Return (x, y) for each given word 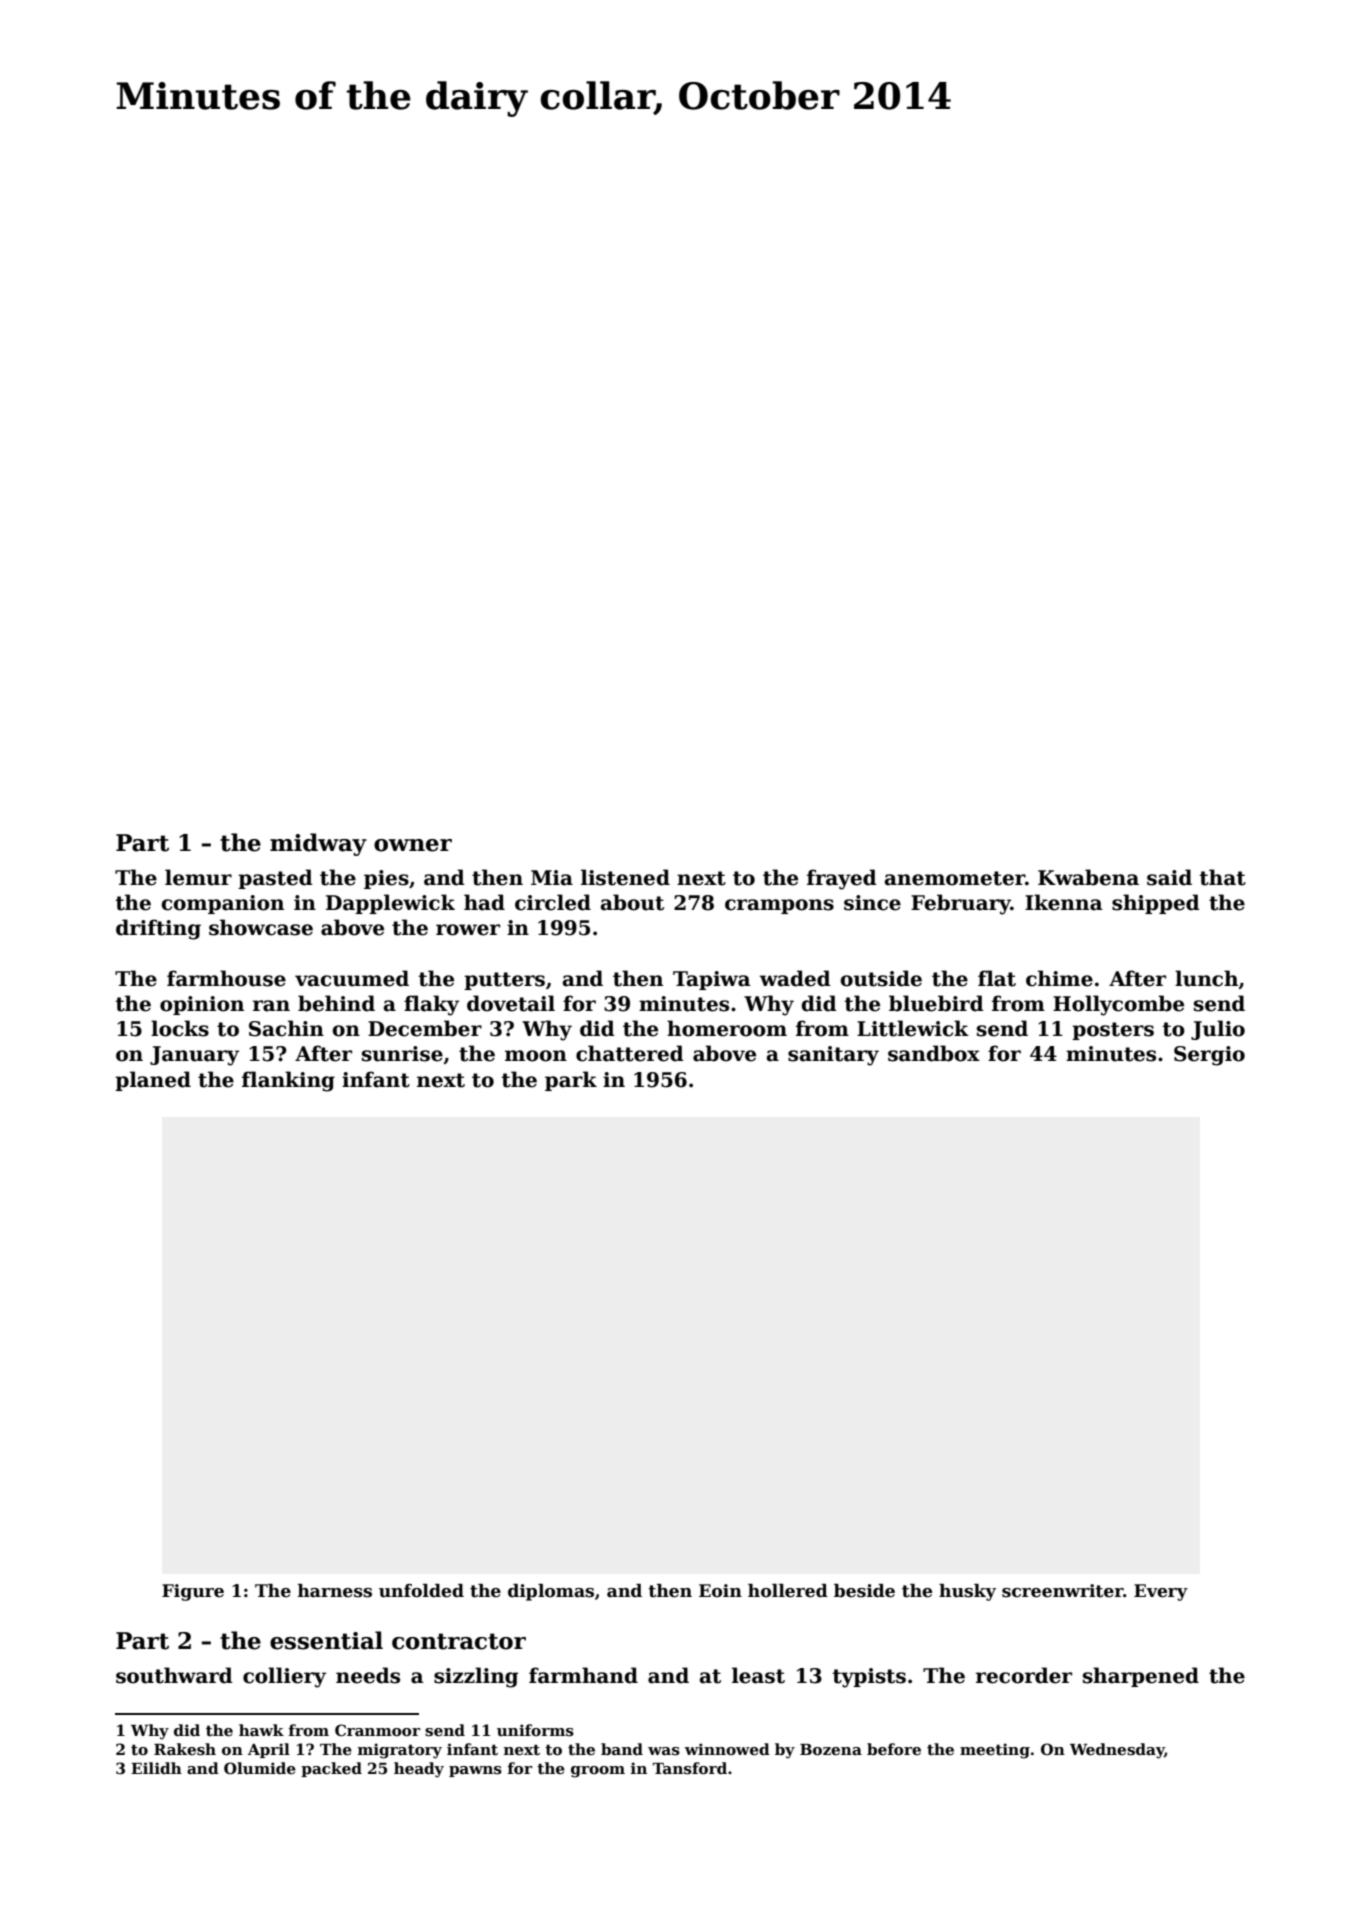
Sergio (1209, 1056)
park (571, 1081)
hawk (261, 1730)
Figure (193, 1592)
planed (153, 1081)
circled (553, 902)
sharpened (1141, 1677)
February (961, 904)
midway (318, 844)
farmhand (583, 1675)
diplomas (551, 1592)
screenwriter (1063, 1591)
